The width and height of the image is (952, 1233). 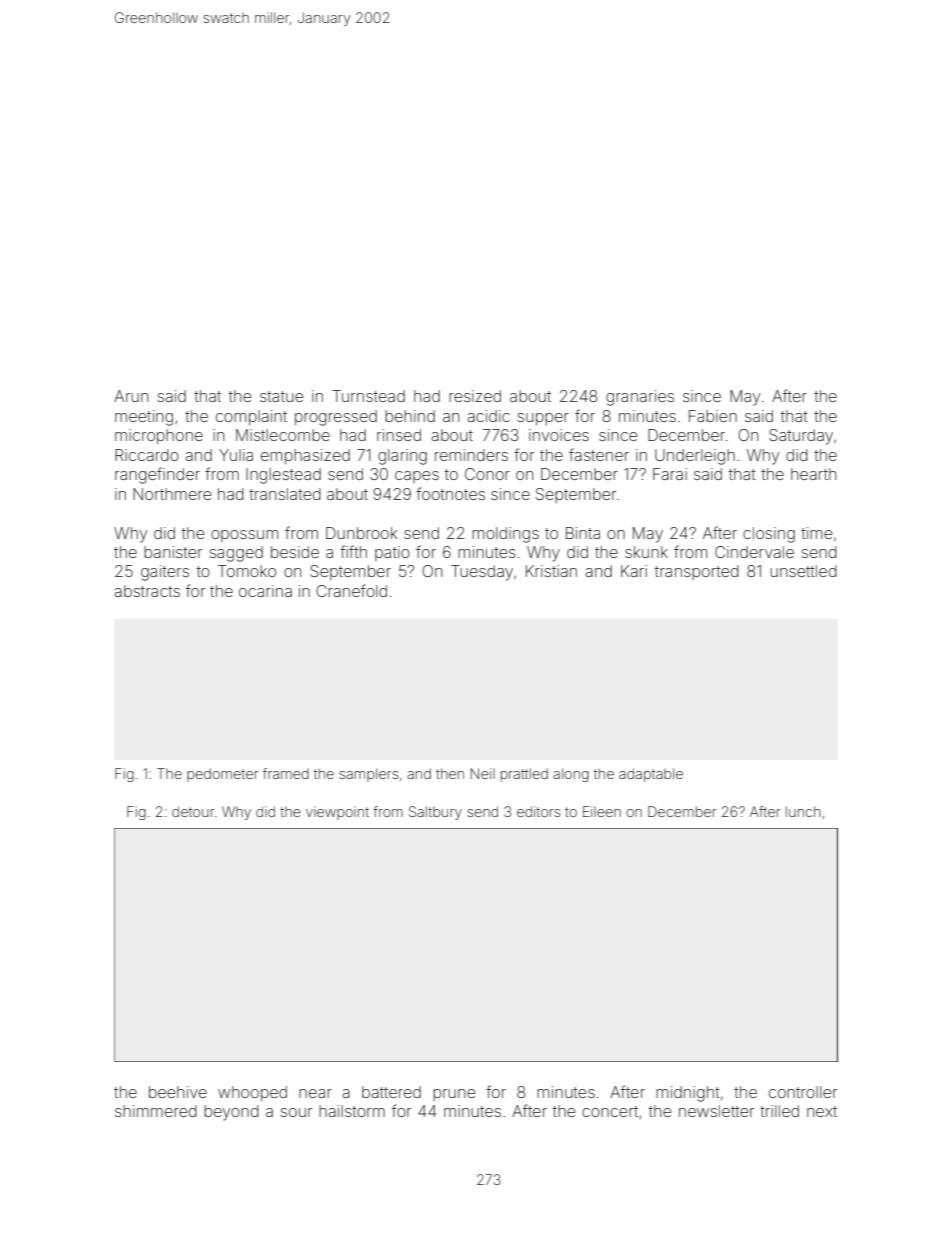 What do you see at coordinates (813, 474) in the image?
I see `hearth` at bounding box center [813, 474].
